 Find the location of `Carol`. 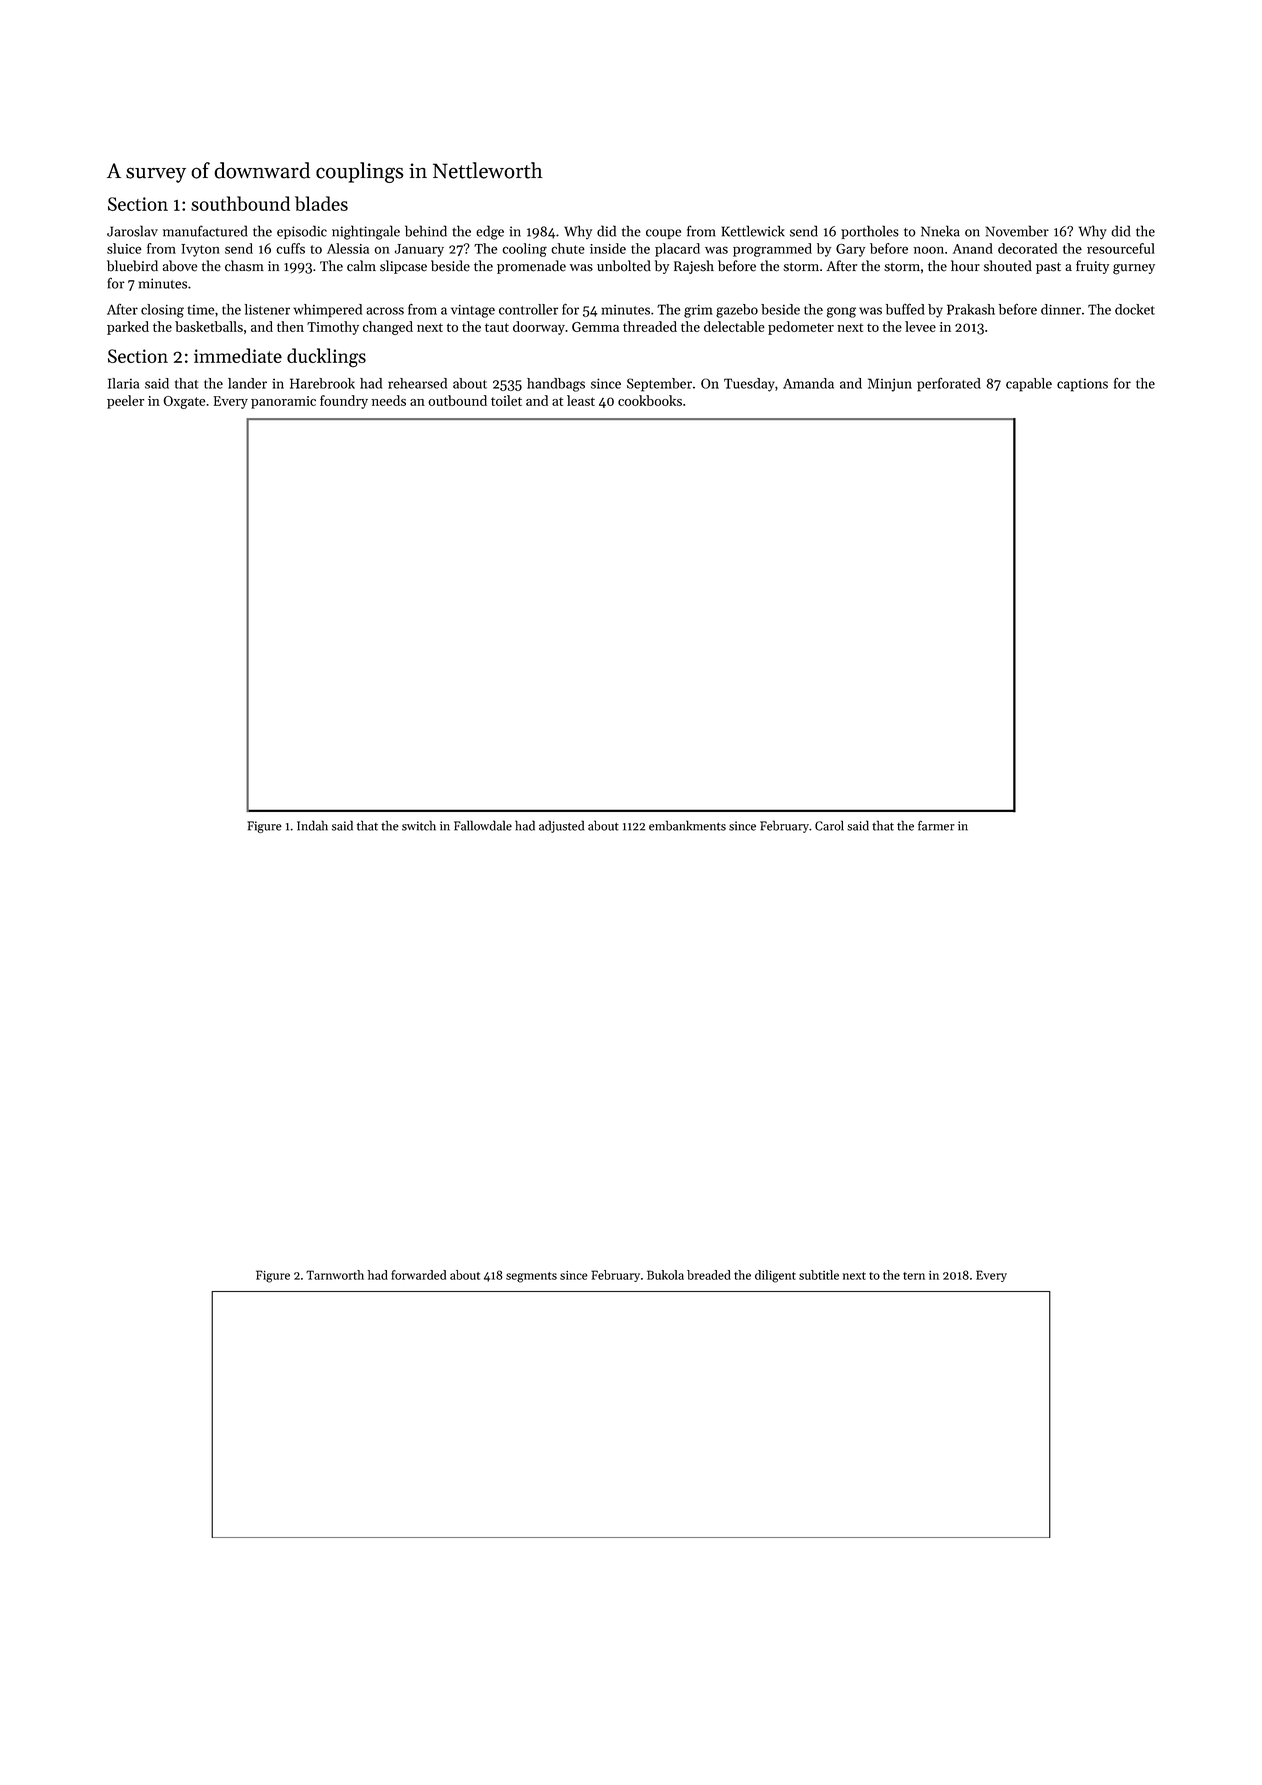

Carol is located at coordinates (829, 825).
